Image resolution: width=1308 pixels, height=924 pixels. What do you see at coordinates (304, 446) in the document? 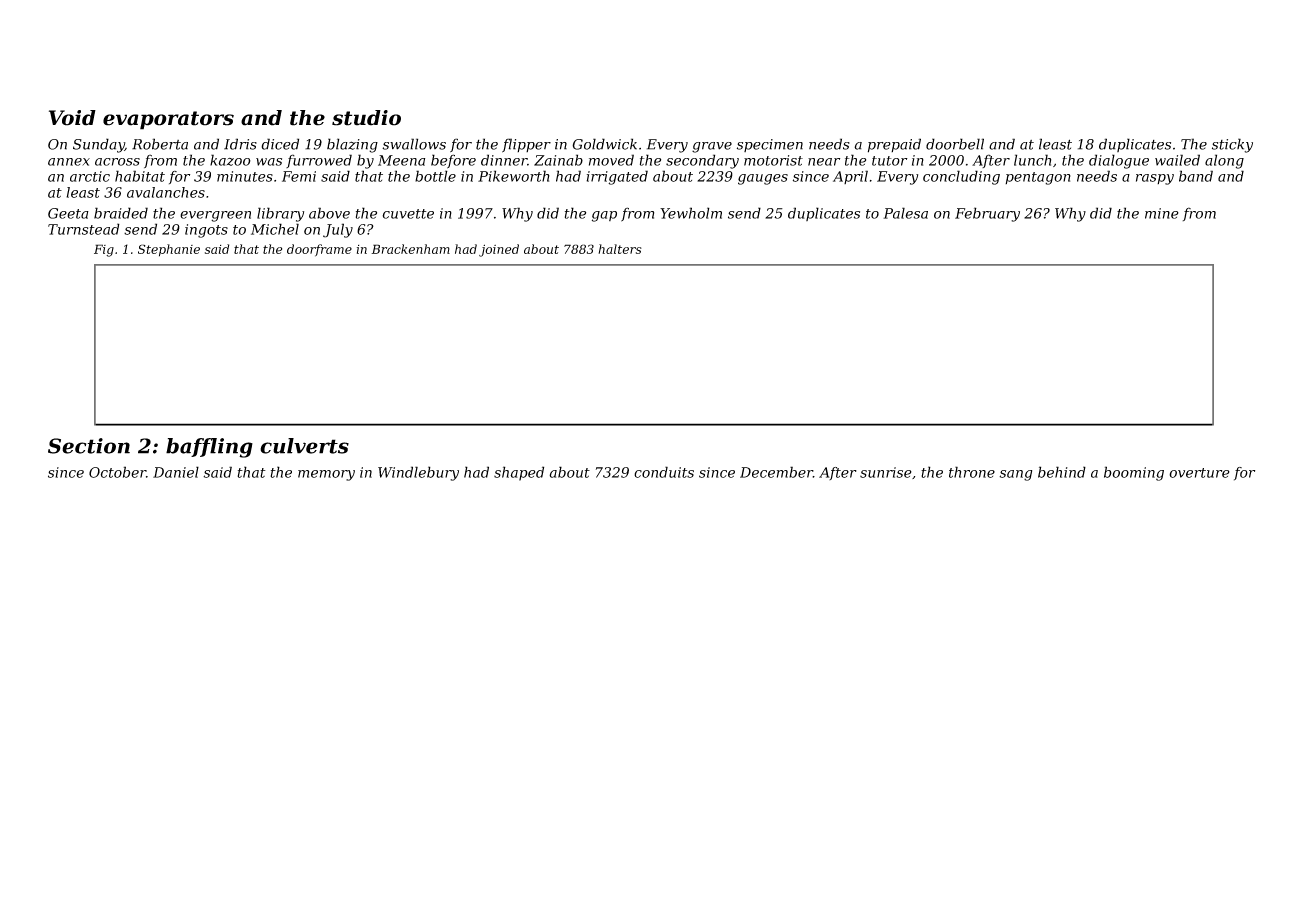
I see `culverts` at bounding box center [304, 446].
